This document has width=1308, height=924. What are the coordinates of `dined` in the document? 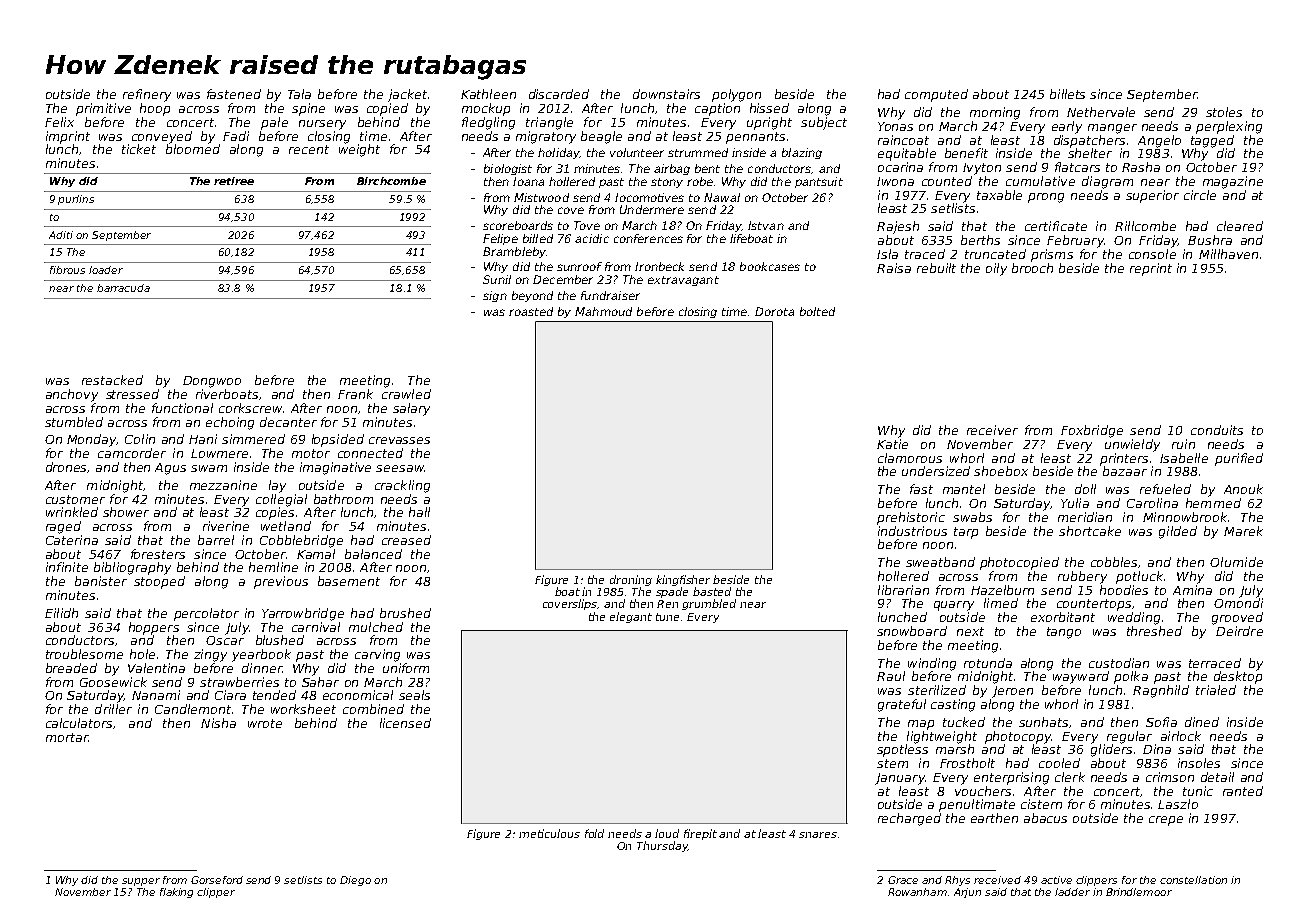 It's located at (1202, 722).
